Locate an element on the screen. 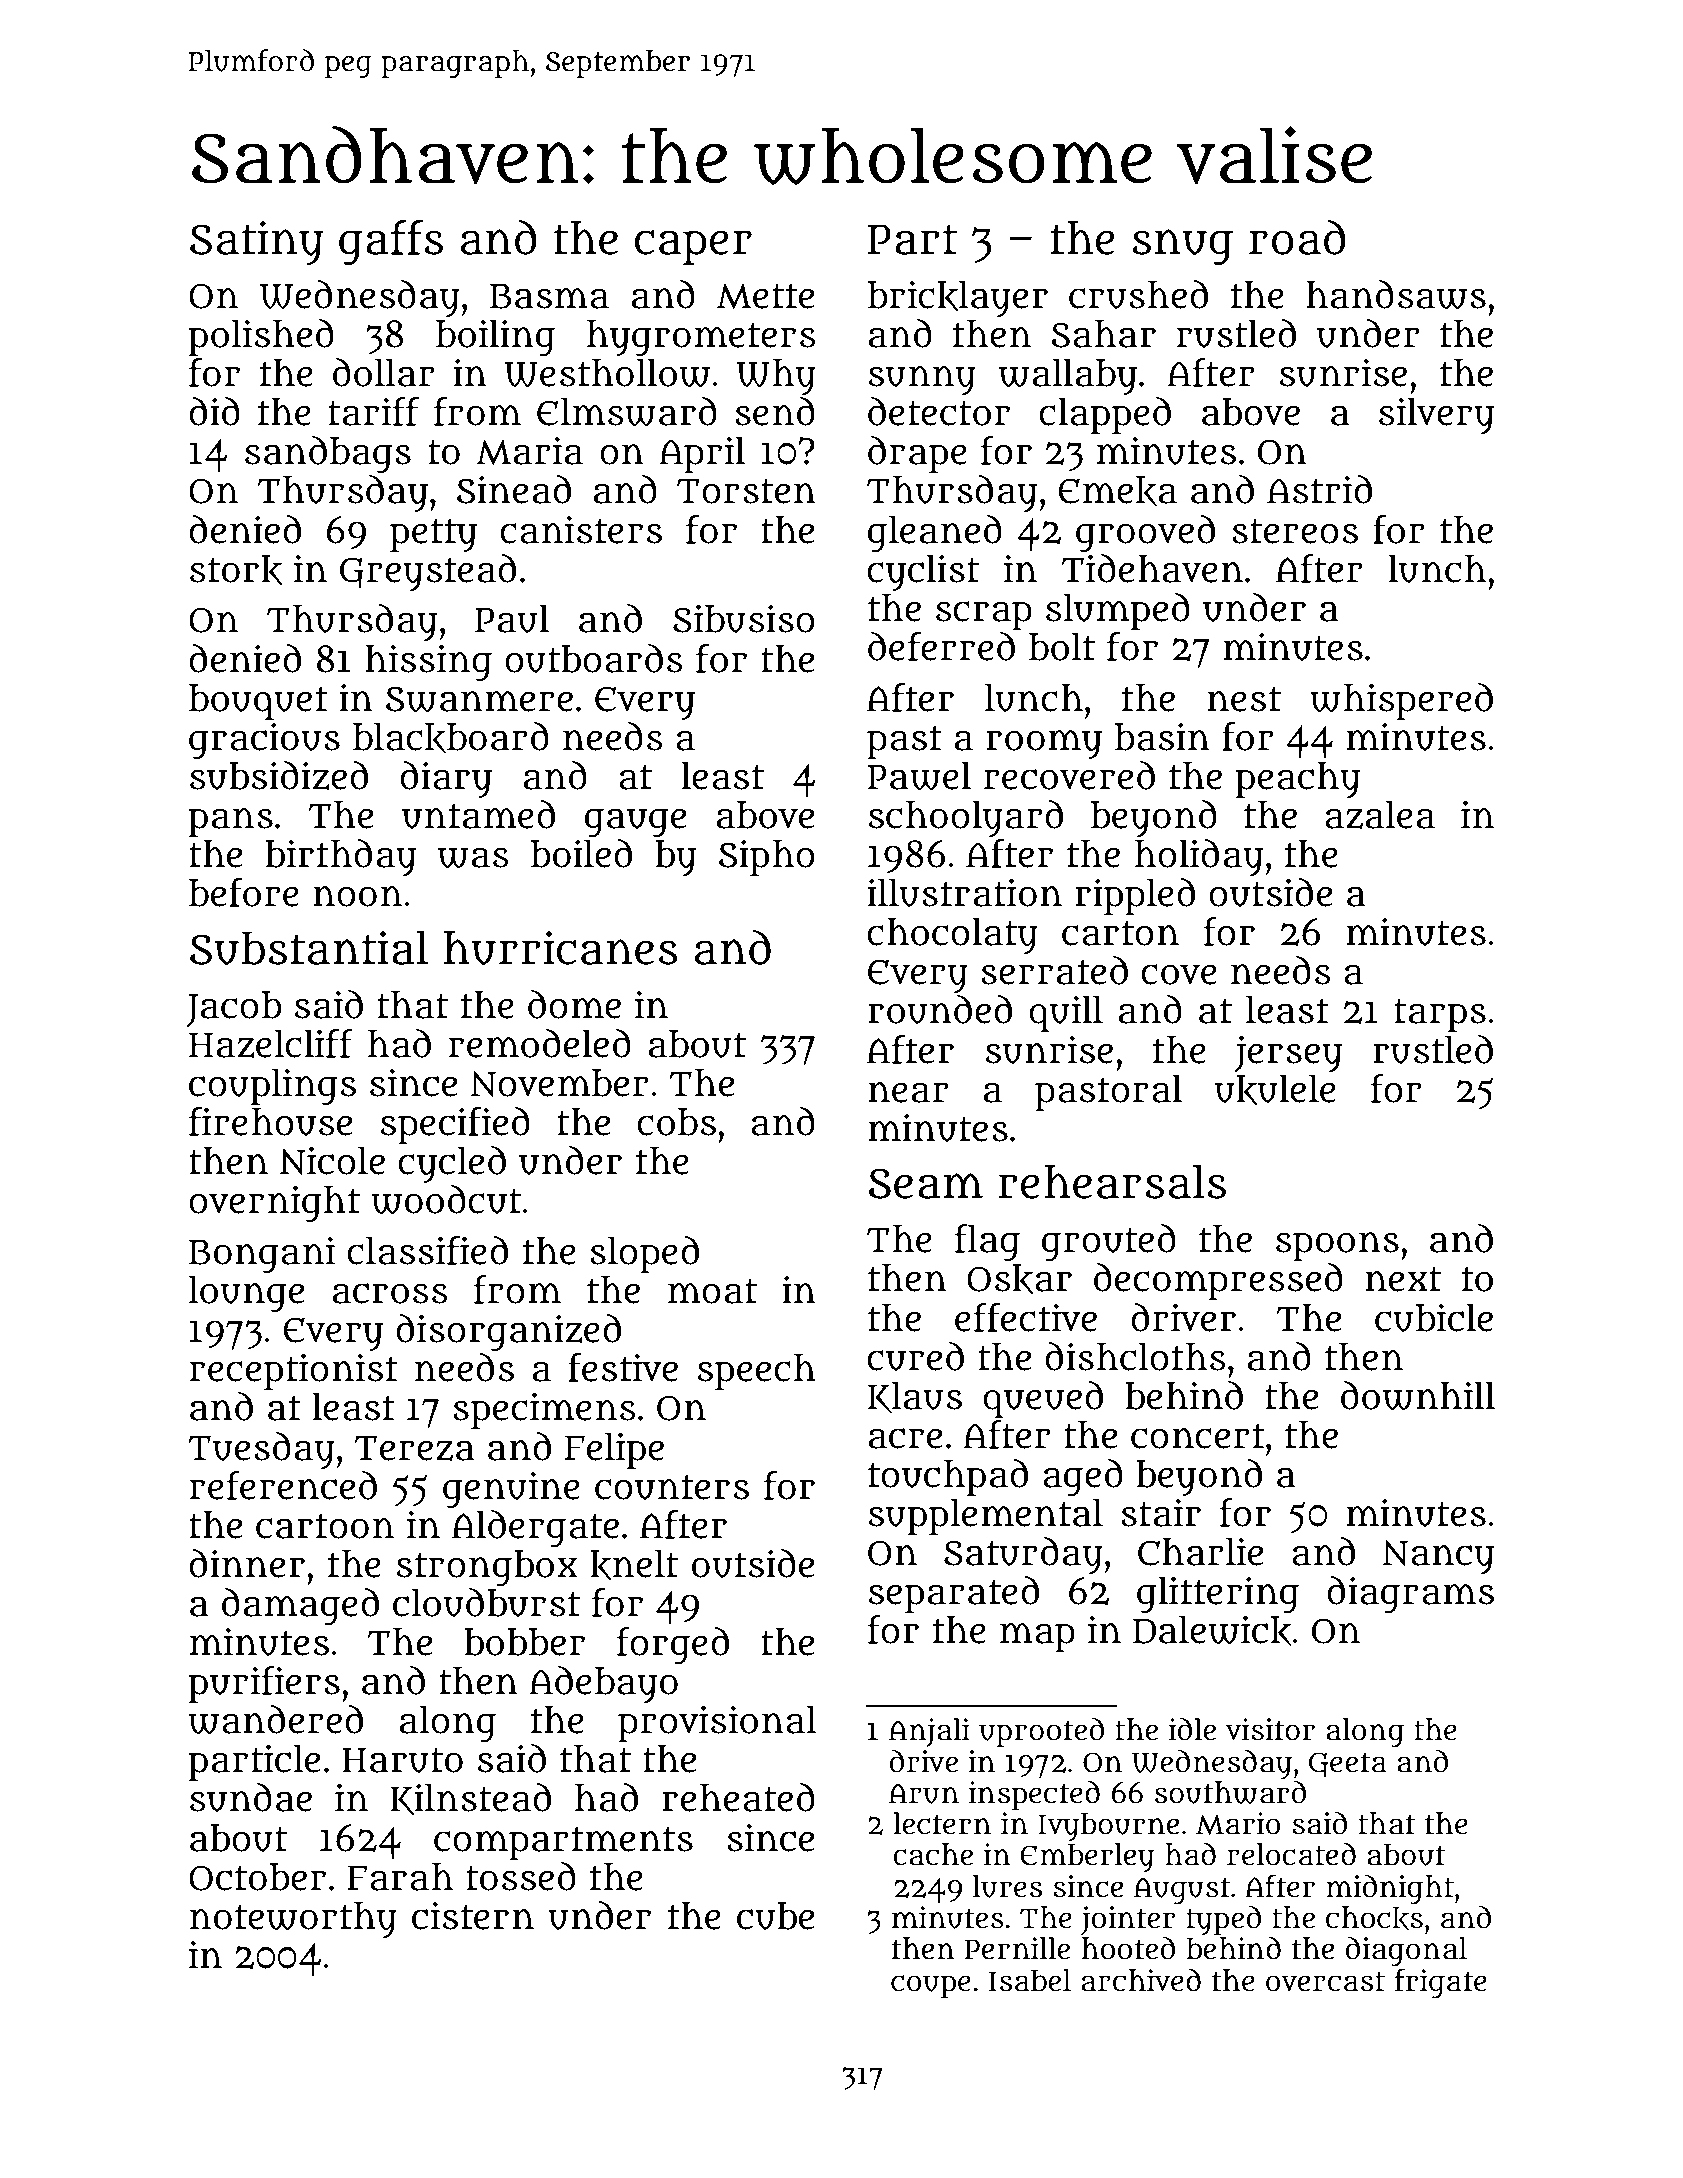 The width and height of the screenshot is (1683, 2178). classified is located at coordinates (427, 1250).
